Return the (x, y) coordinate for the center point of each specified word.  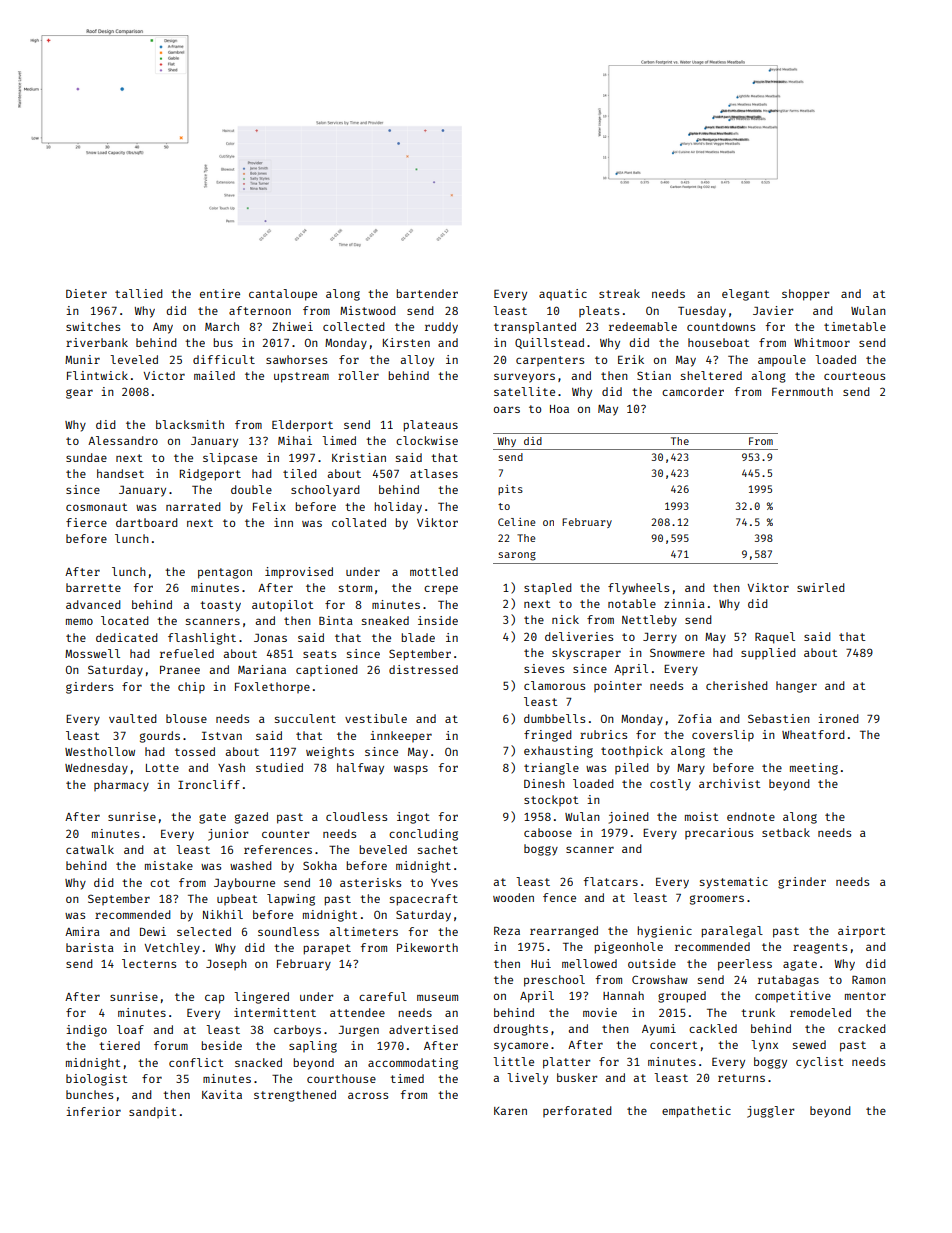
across (368, 1095)
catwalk (90, 849)
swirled (821, 587)
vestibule (376, 718)
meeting (814, 769)
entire (220, 293)
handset (120, 473)
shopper (805, 295)
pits (510, 490)
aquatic (563, 294)
